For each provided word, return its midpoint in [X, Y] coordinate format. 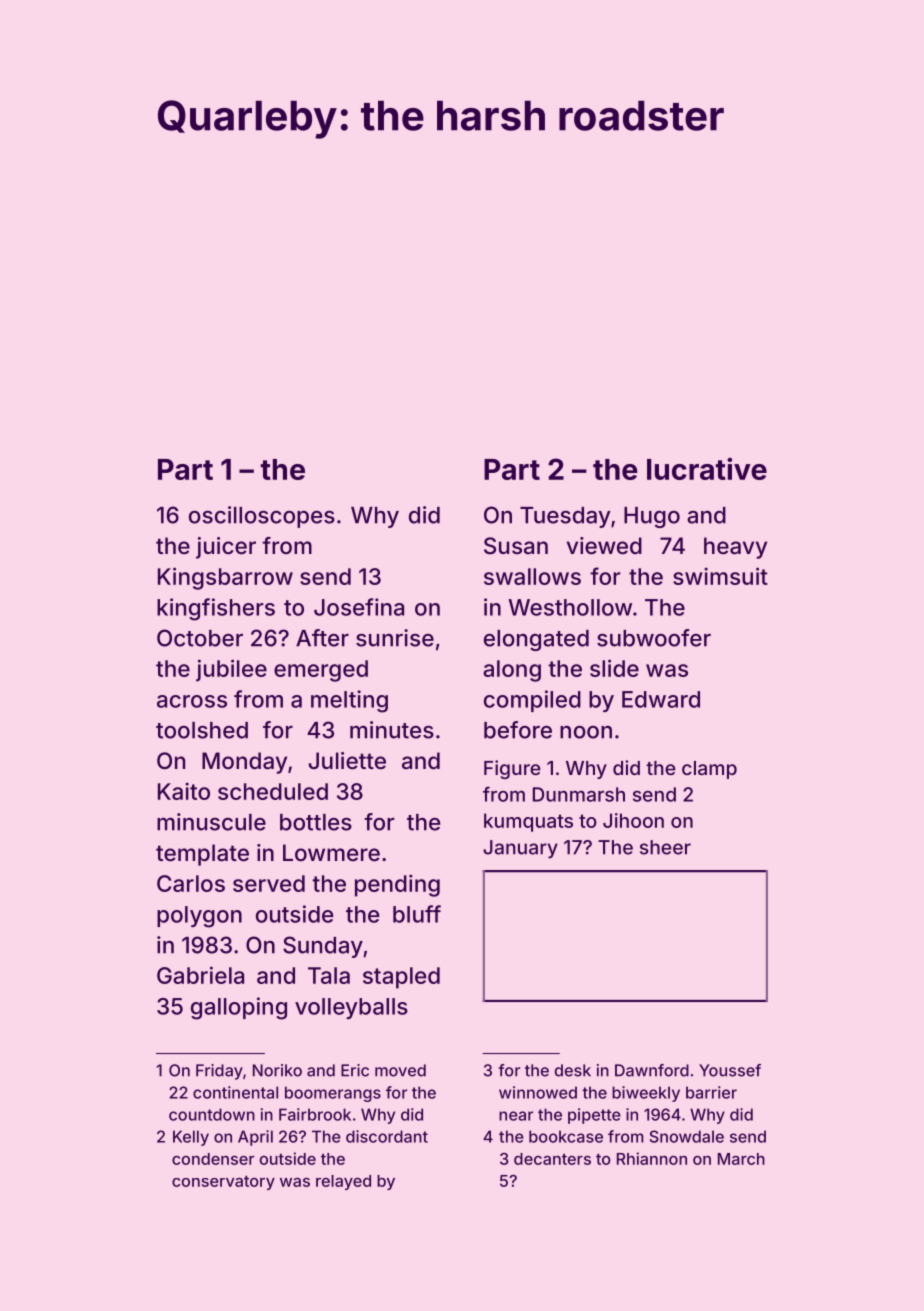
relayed [343, 1182]
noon [586, 732]
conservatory [223, 1183]
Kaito [184, 791]
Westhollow [570, 607]
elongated [536, 640]
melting [349, 701]
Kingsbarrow [225, 578]
